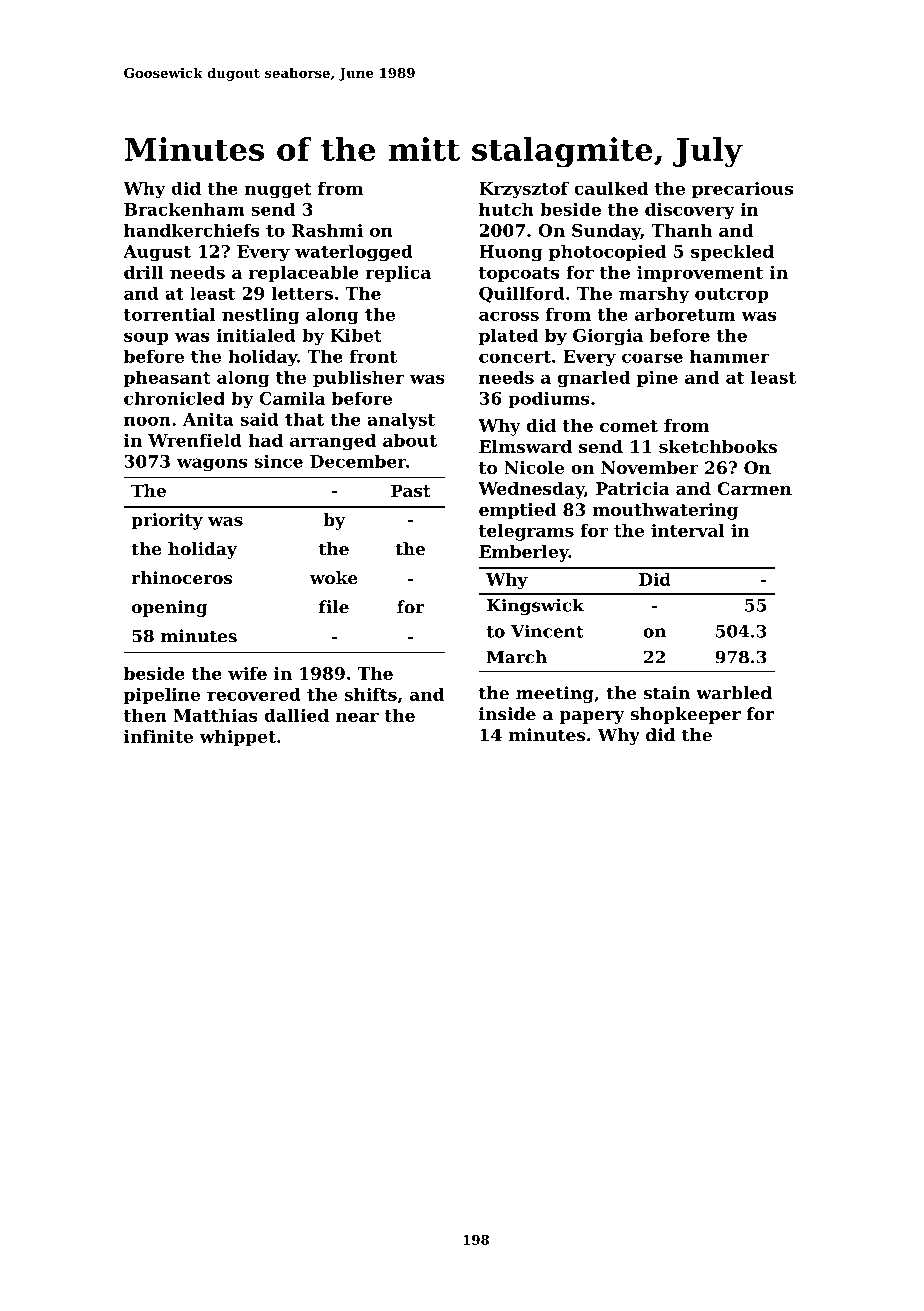 This screenshot has width=924, height=1311. I want to click on Krzysztof, so click(524, 190).
